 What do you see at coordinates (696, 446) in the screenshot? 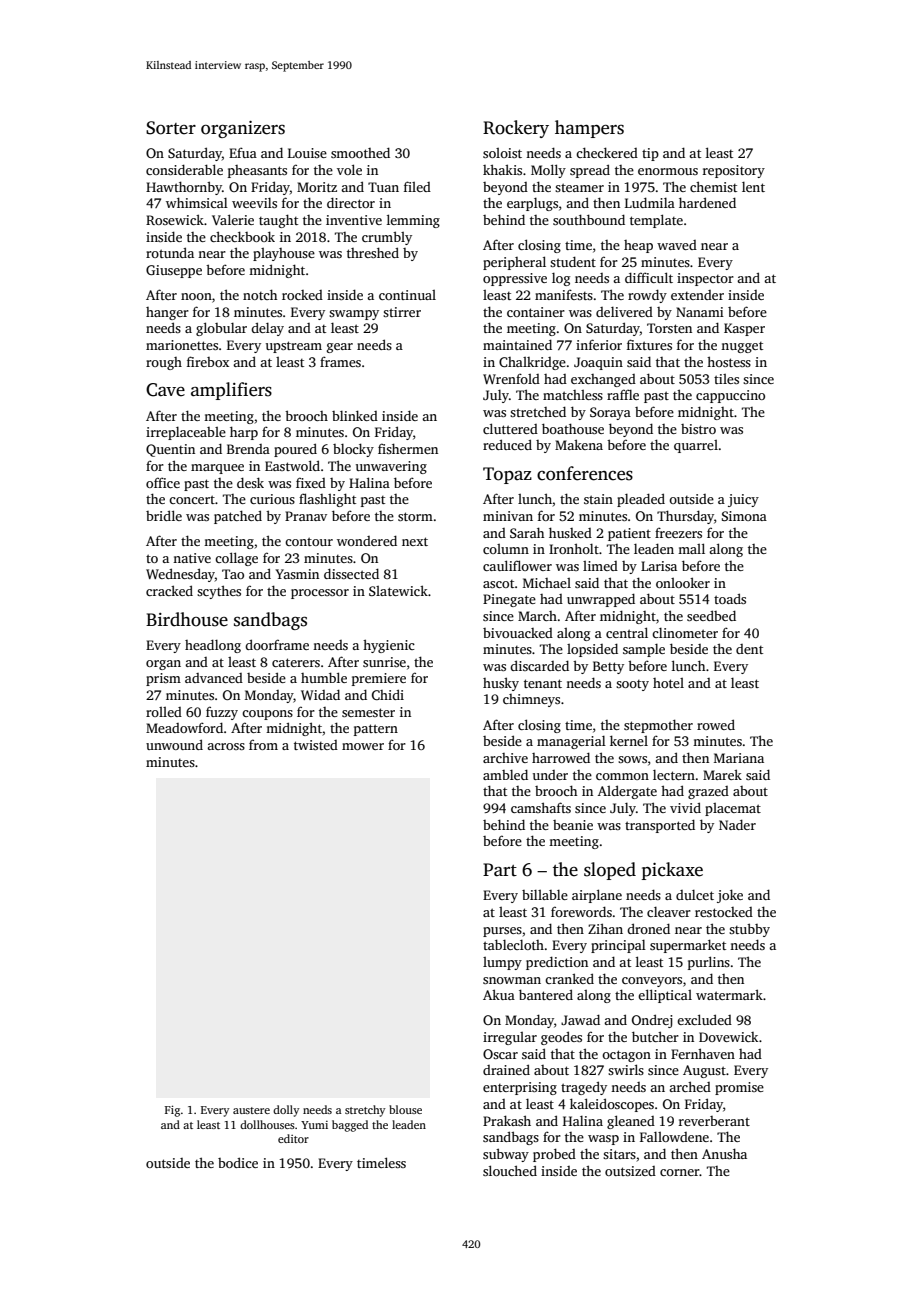
I see `quarrel` at bounding box center [696, 446].
